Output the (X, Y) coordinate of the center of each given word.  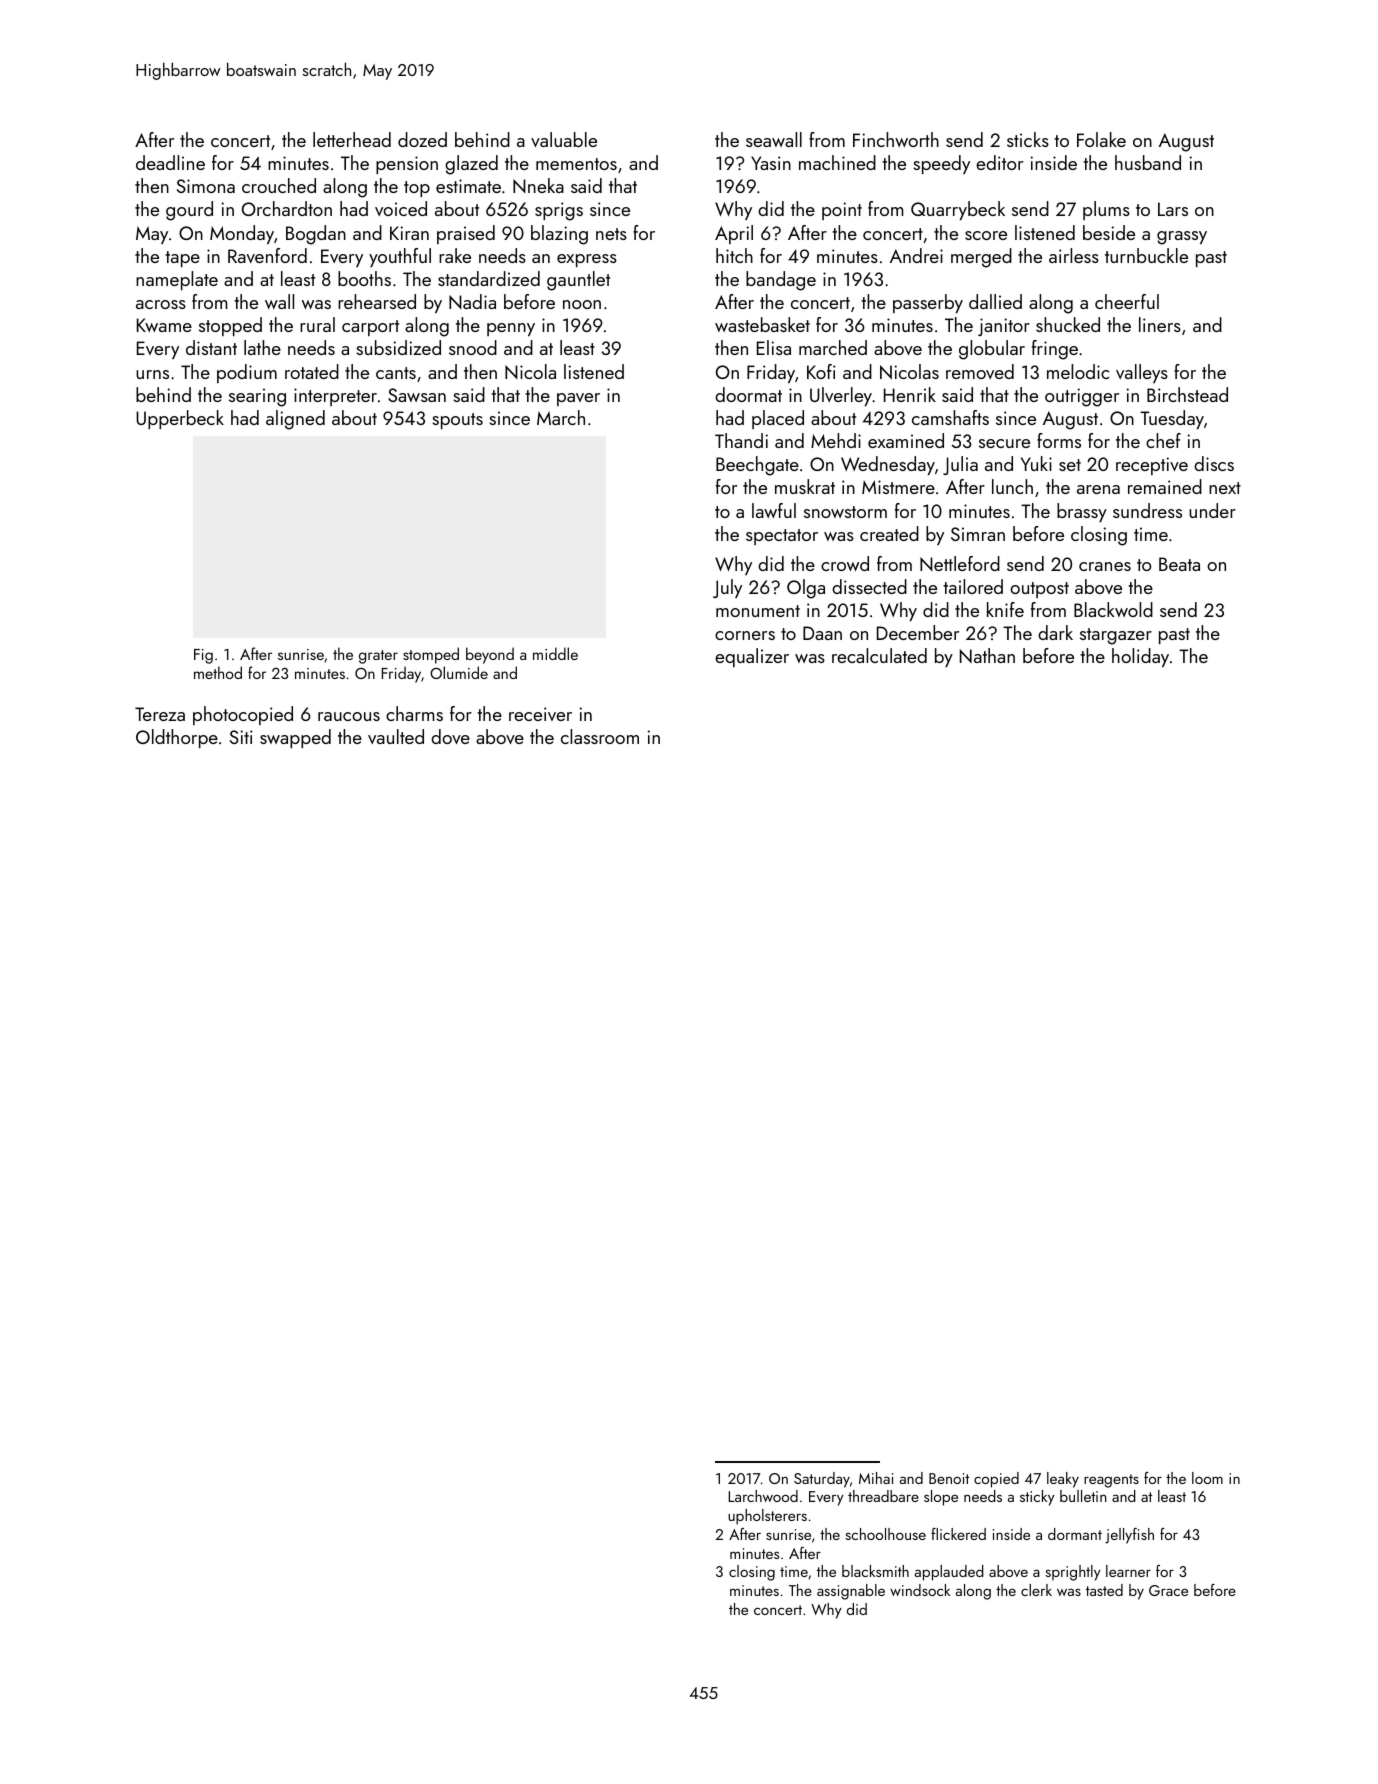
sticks (1028, 139)
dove (450, 736)
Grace (1168, 1590)
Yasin (771, 163)
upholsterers (767, 1517)
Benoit (949, 1478)
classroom (600, 736)
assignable (851, 1592)
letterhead (352, 139)
